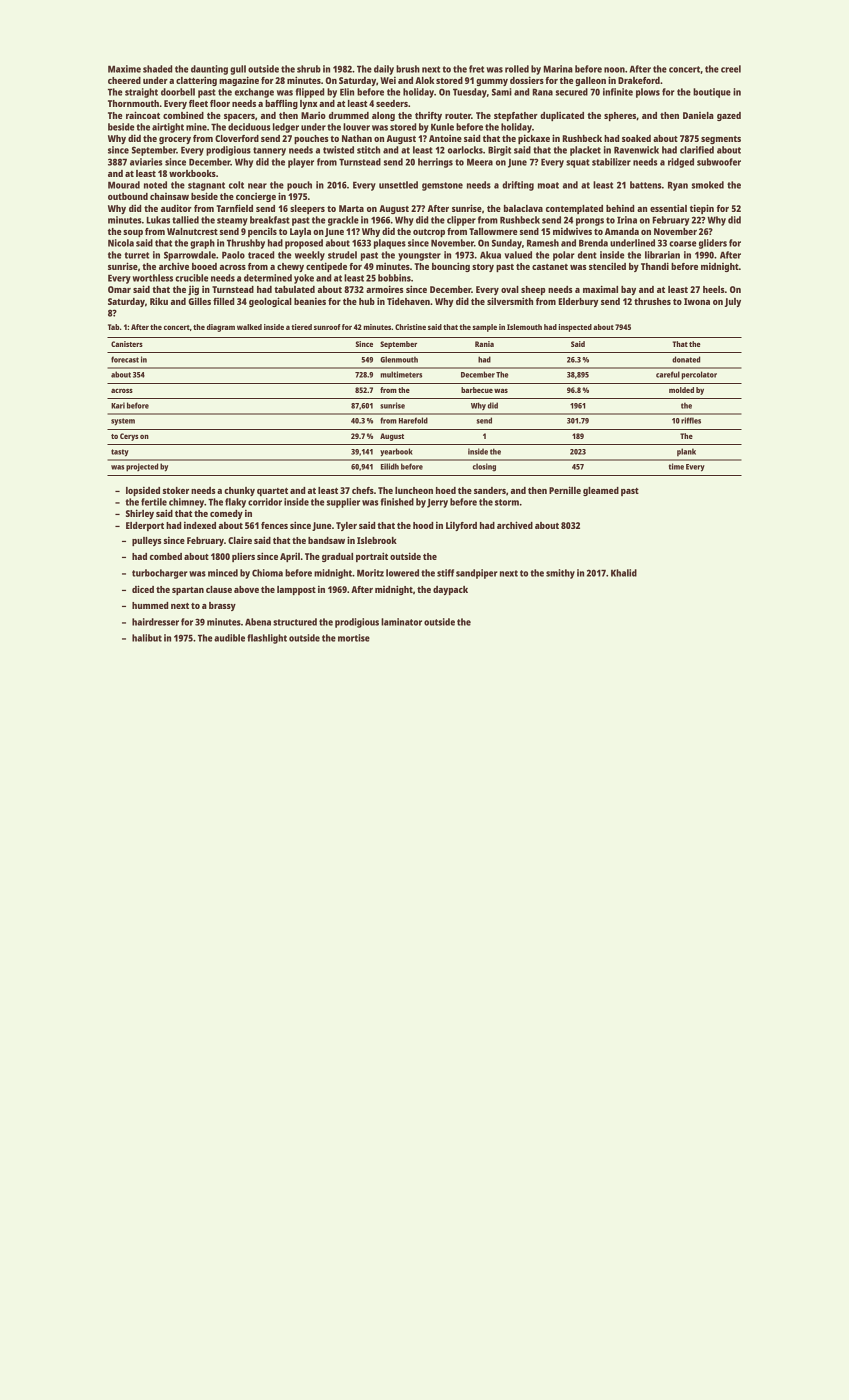 The image size is (849, 1400). What do you see at coordinates (516, 116) in the screenshot?
I see `stepfather` at bounding box center [516, 116].
